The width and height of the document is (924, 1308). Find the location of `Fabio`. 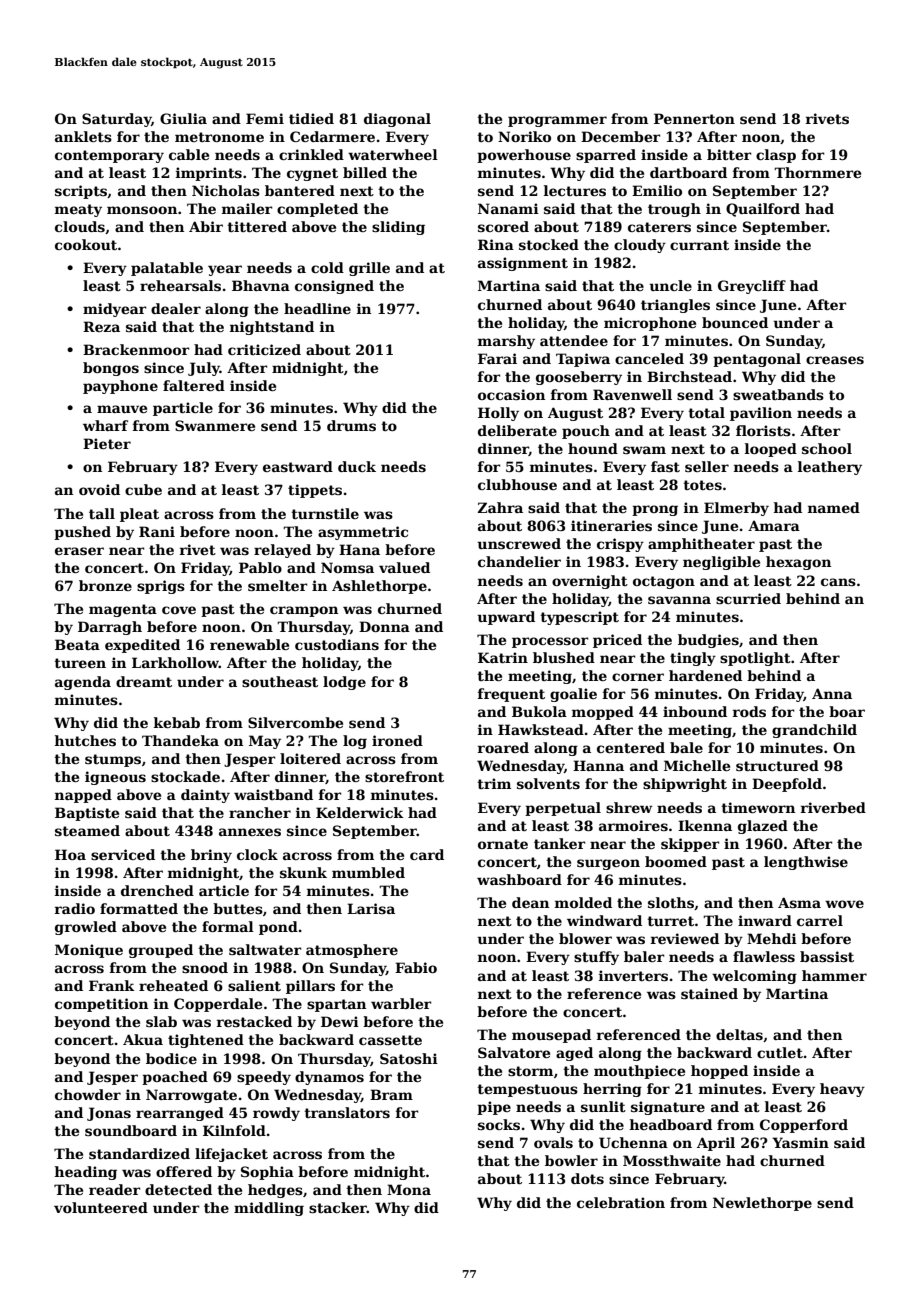

Fabio is located at coordinates (416, 967).
